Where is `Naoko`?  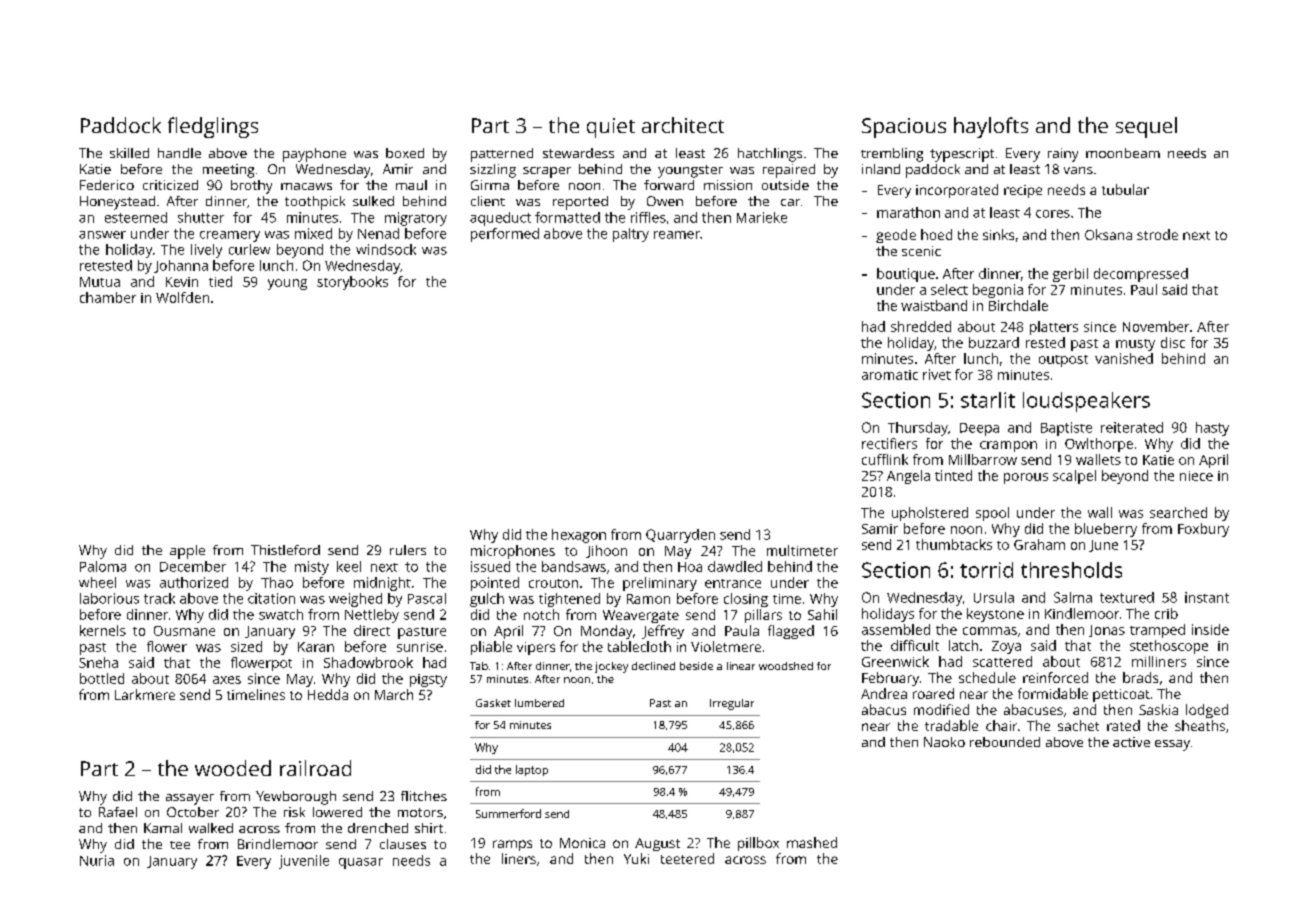 Naoko is located at coordinates (944, 742).
